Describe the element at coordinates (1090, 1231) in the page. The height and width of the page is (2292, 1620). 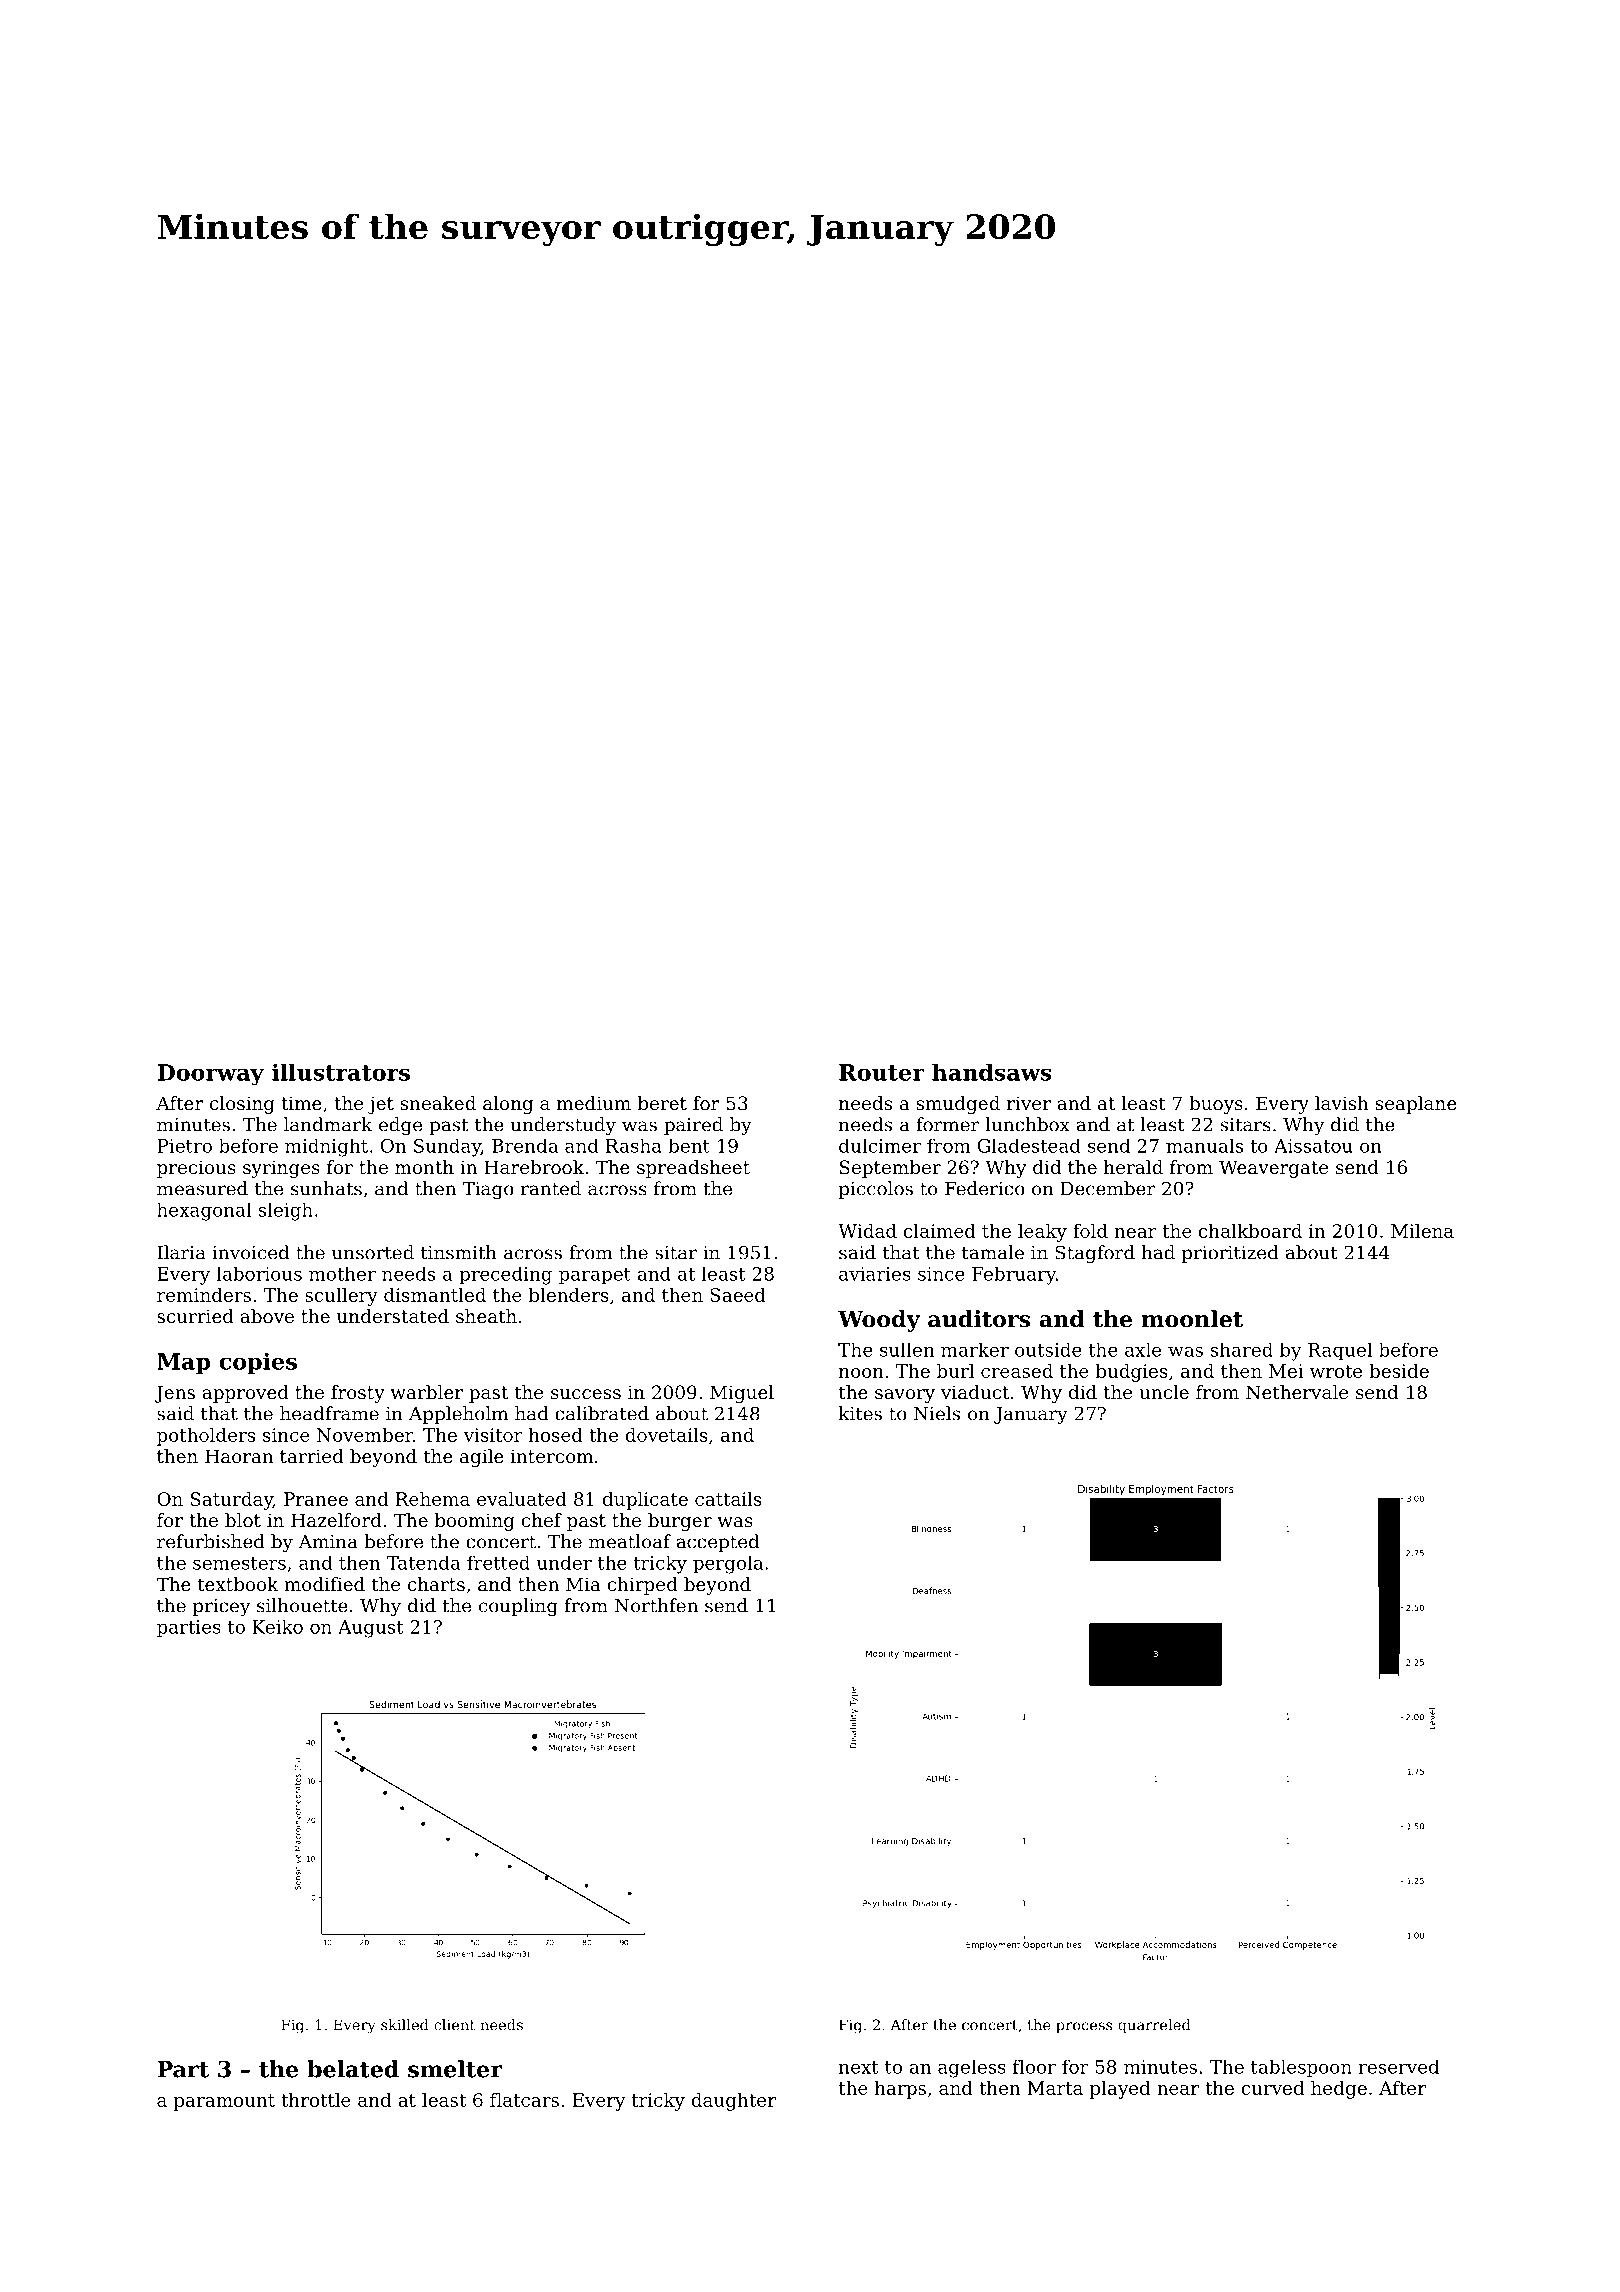
I see `fold` at that location.
